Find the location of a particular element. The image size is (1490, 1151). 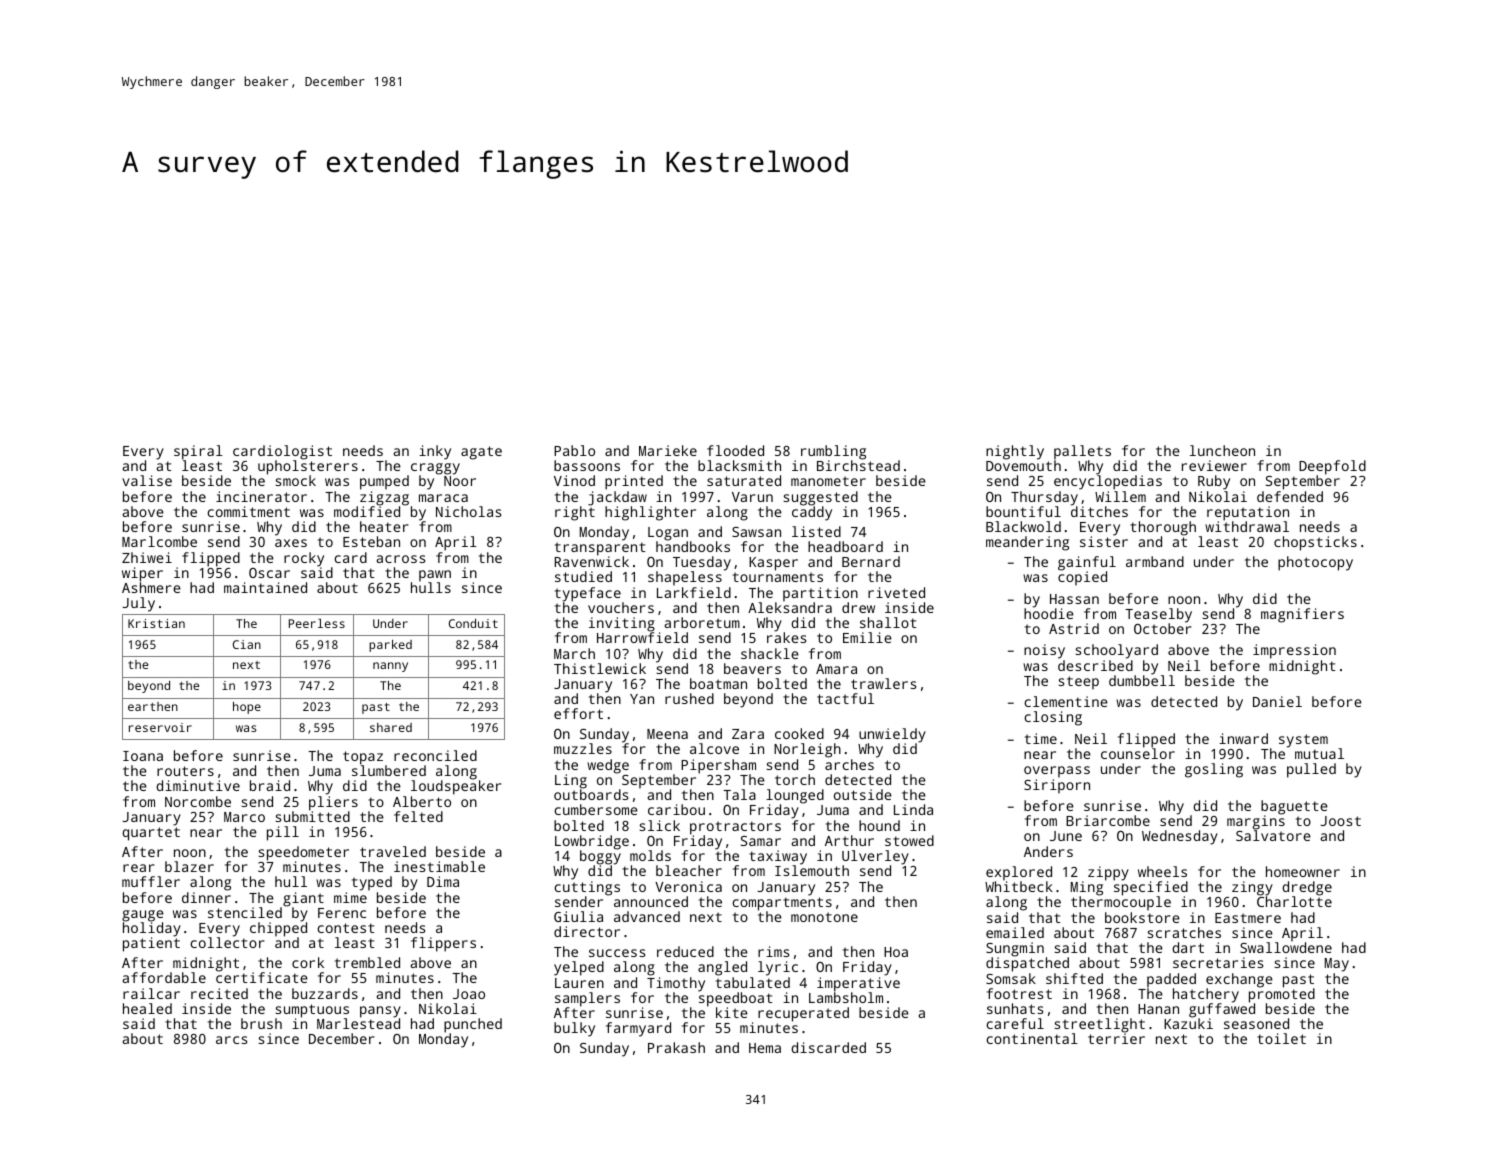

mime is located at coordinates (350, 897).
